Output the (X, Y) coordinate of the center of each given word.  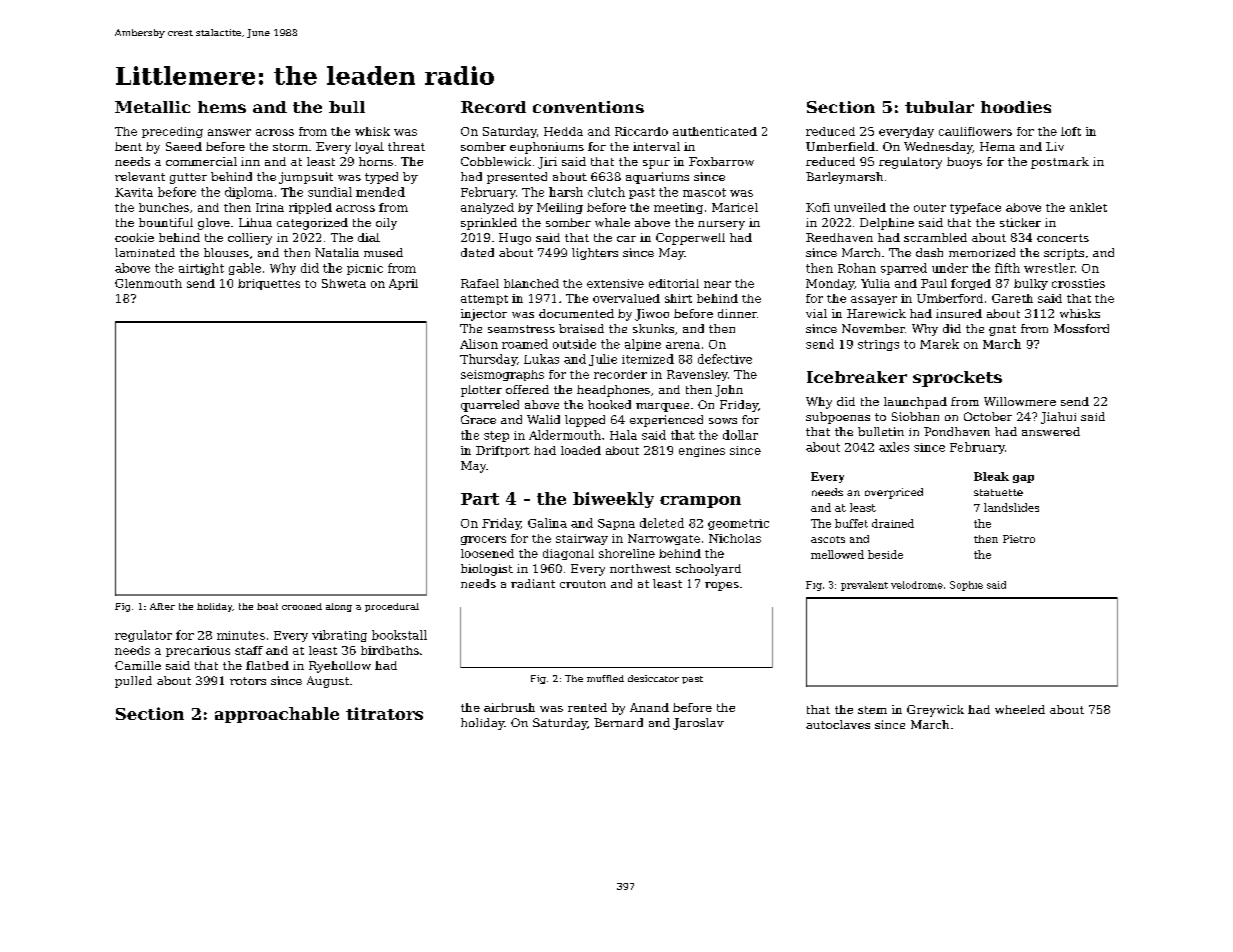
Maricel (735, 207)
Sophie (966, 586)
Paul (934, 283)
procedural (392, 607)
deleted (662, 523)
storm (290, 147)
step (496, 436)
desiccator (653, 678)
